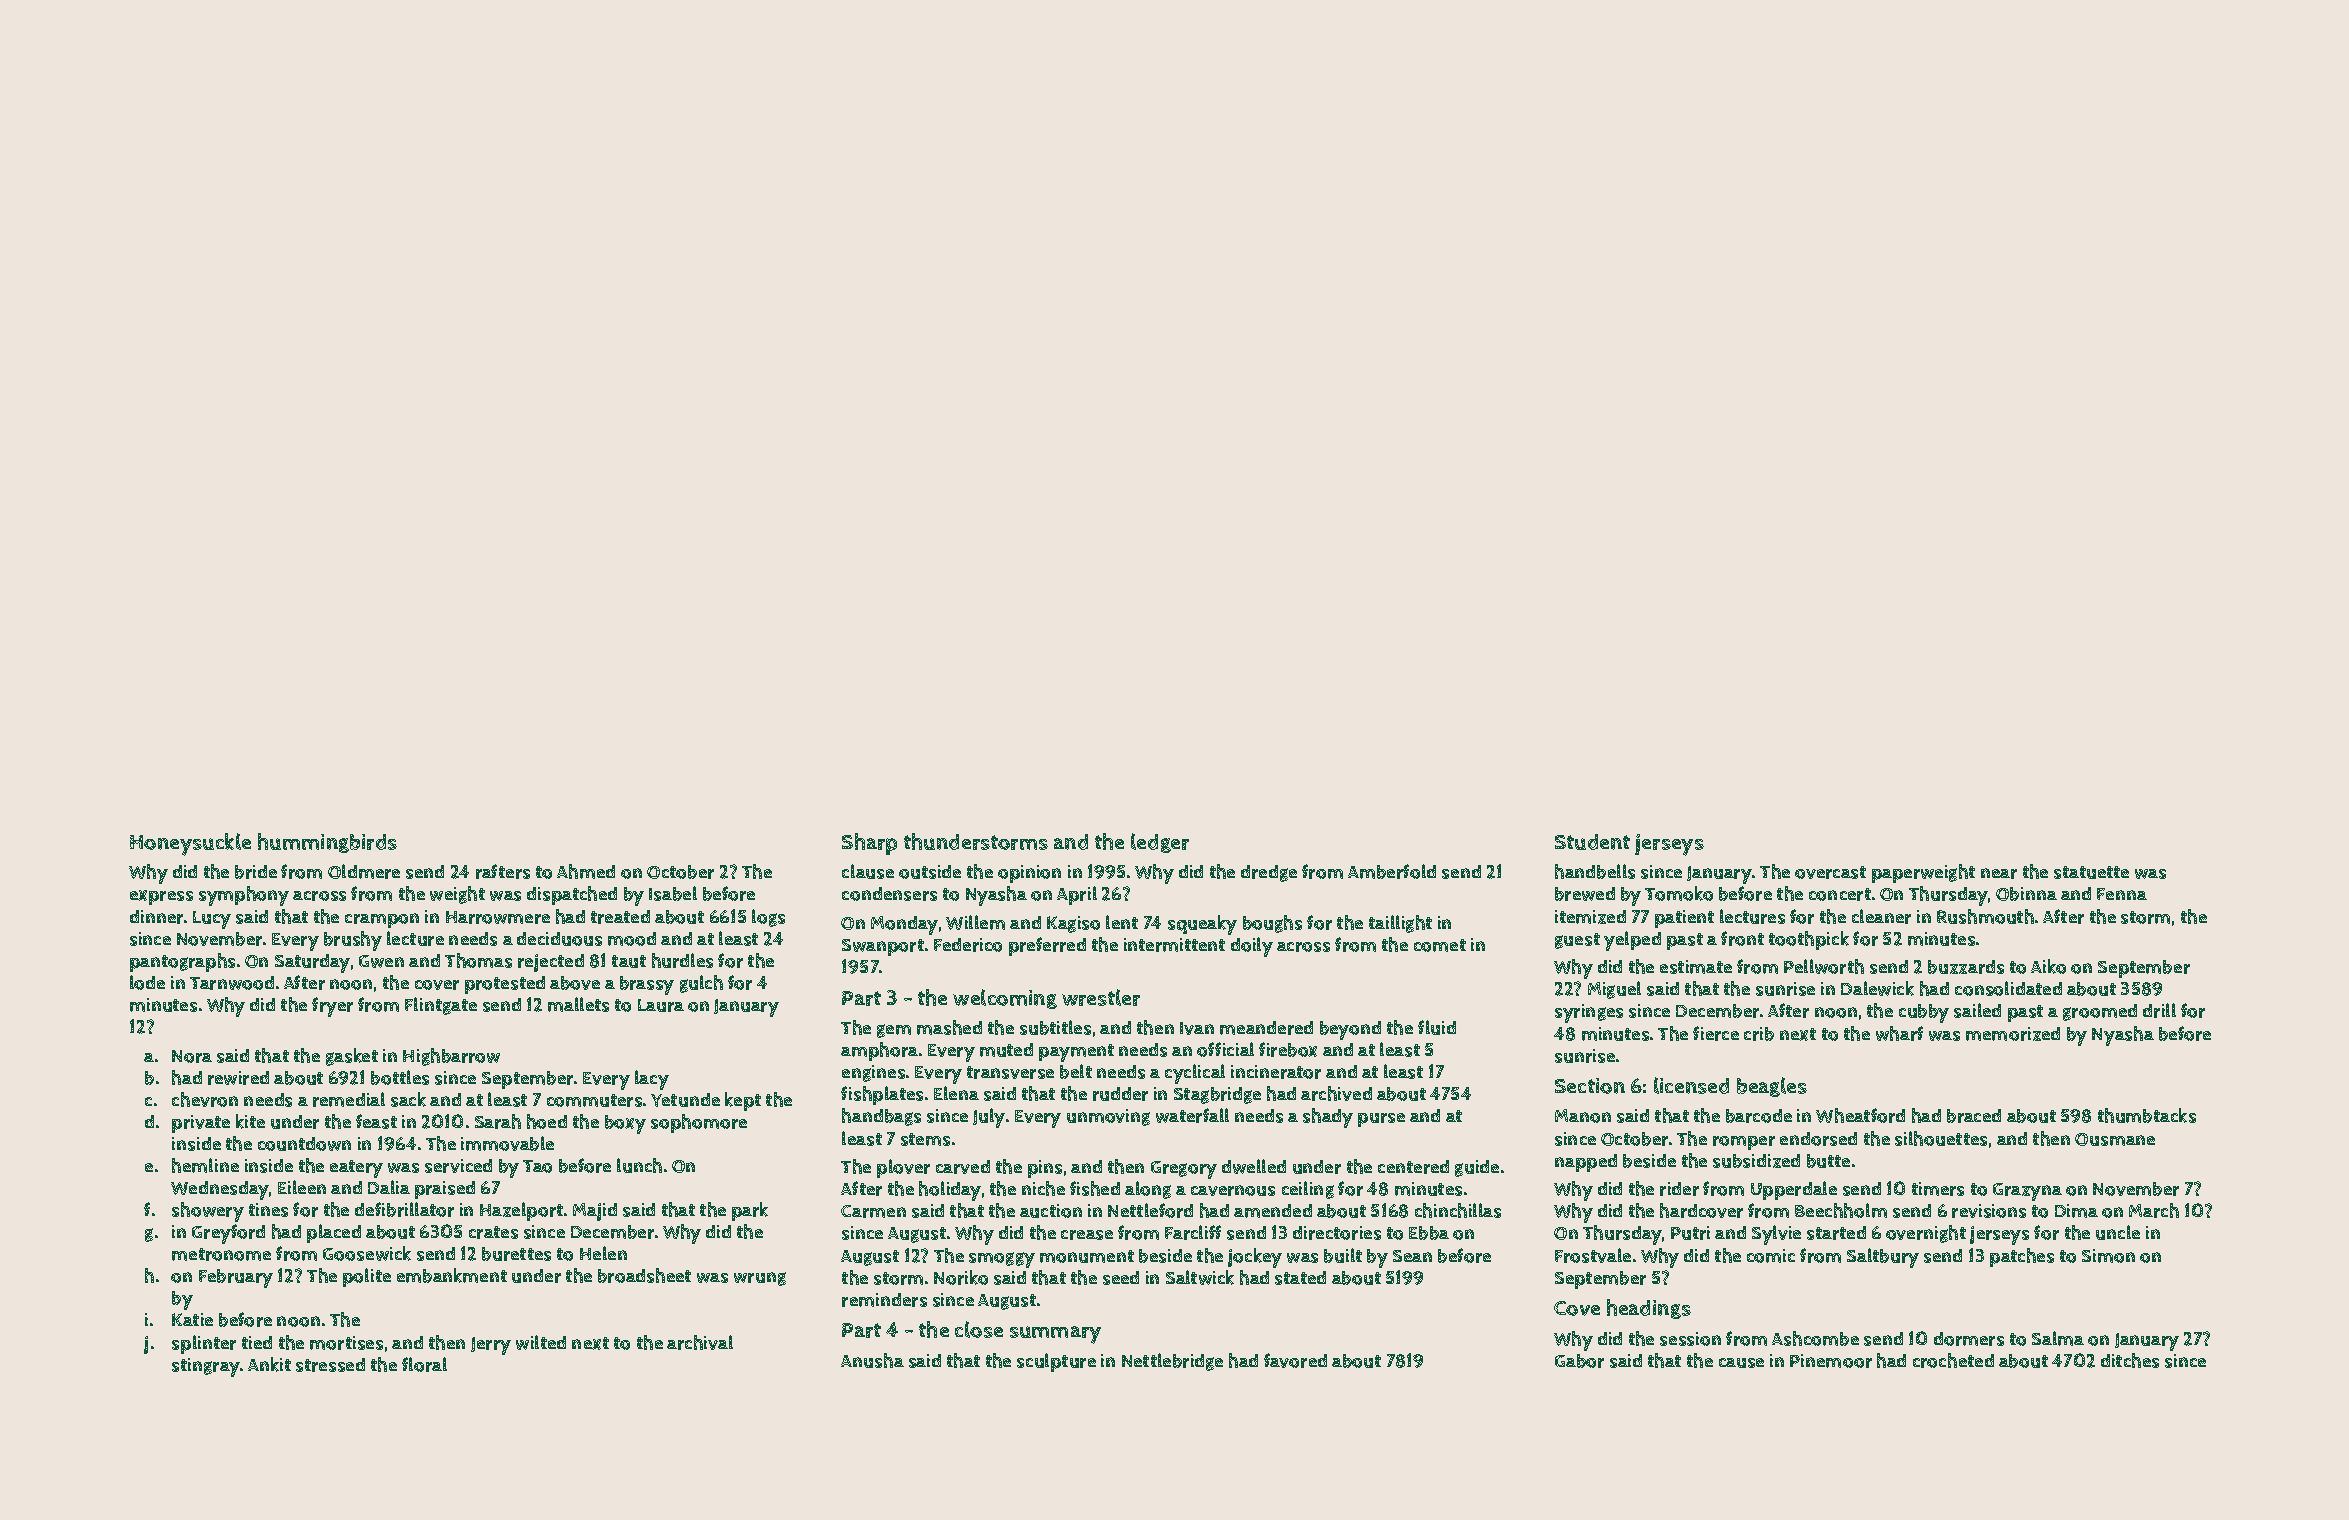 The image size is (2349, 1520). What do you see at coordinates (424, 1364) in the screenshot?
I see `floral` at bounding box center [424, 1364].
